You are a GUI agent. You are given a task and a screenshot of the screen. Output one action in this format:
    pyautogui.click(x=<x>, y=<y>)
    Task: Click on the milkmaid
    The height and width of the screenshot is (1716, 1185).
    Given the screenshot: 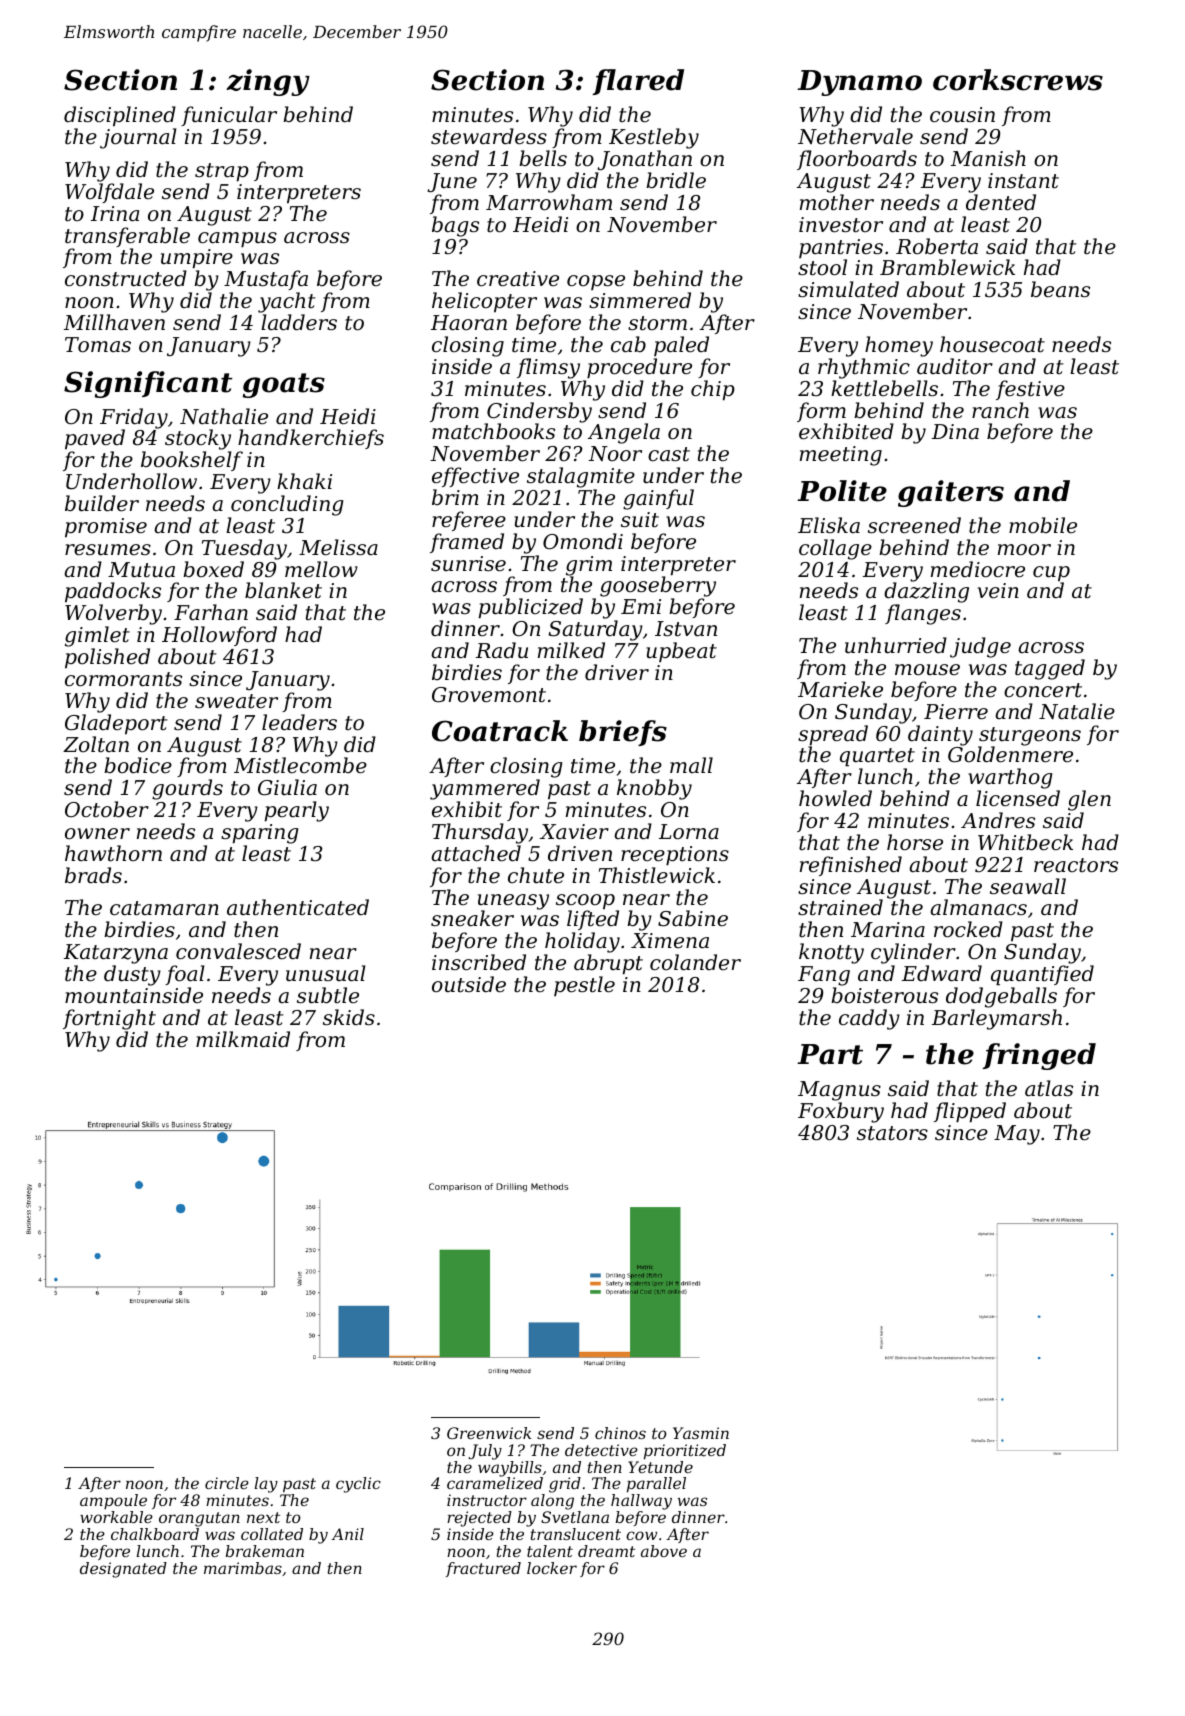 What is the action you would take?
    pyautogui.click(x=243, y=1039)
